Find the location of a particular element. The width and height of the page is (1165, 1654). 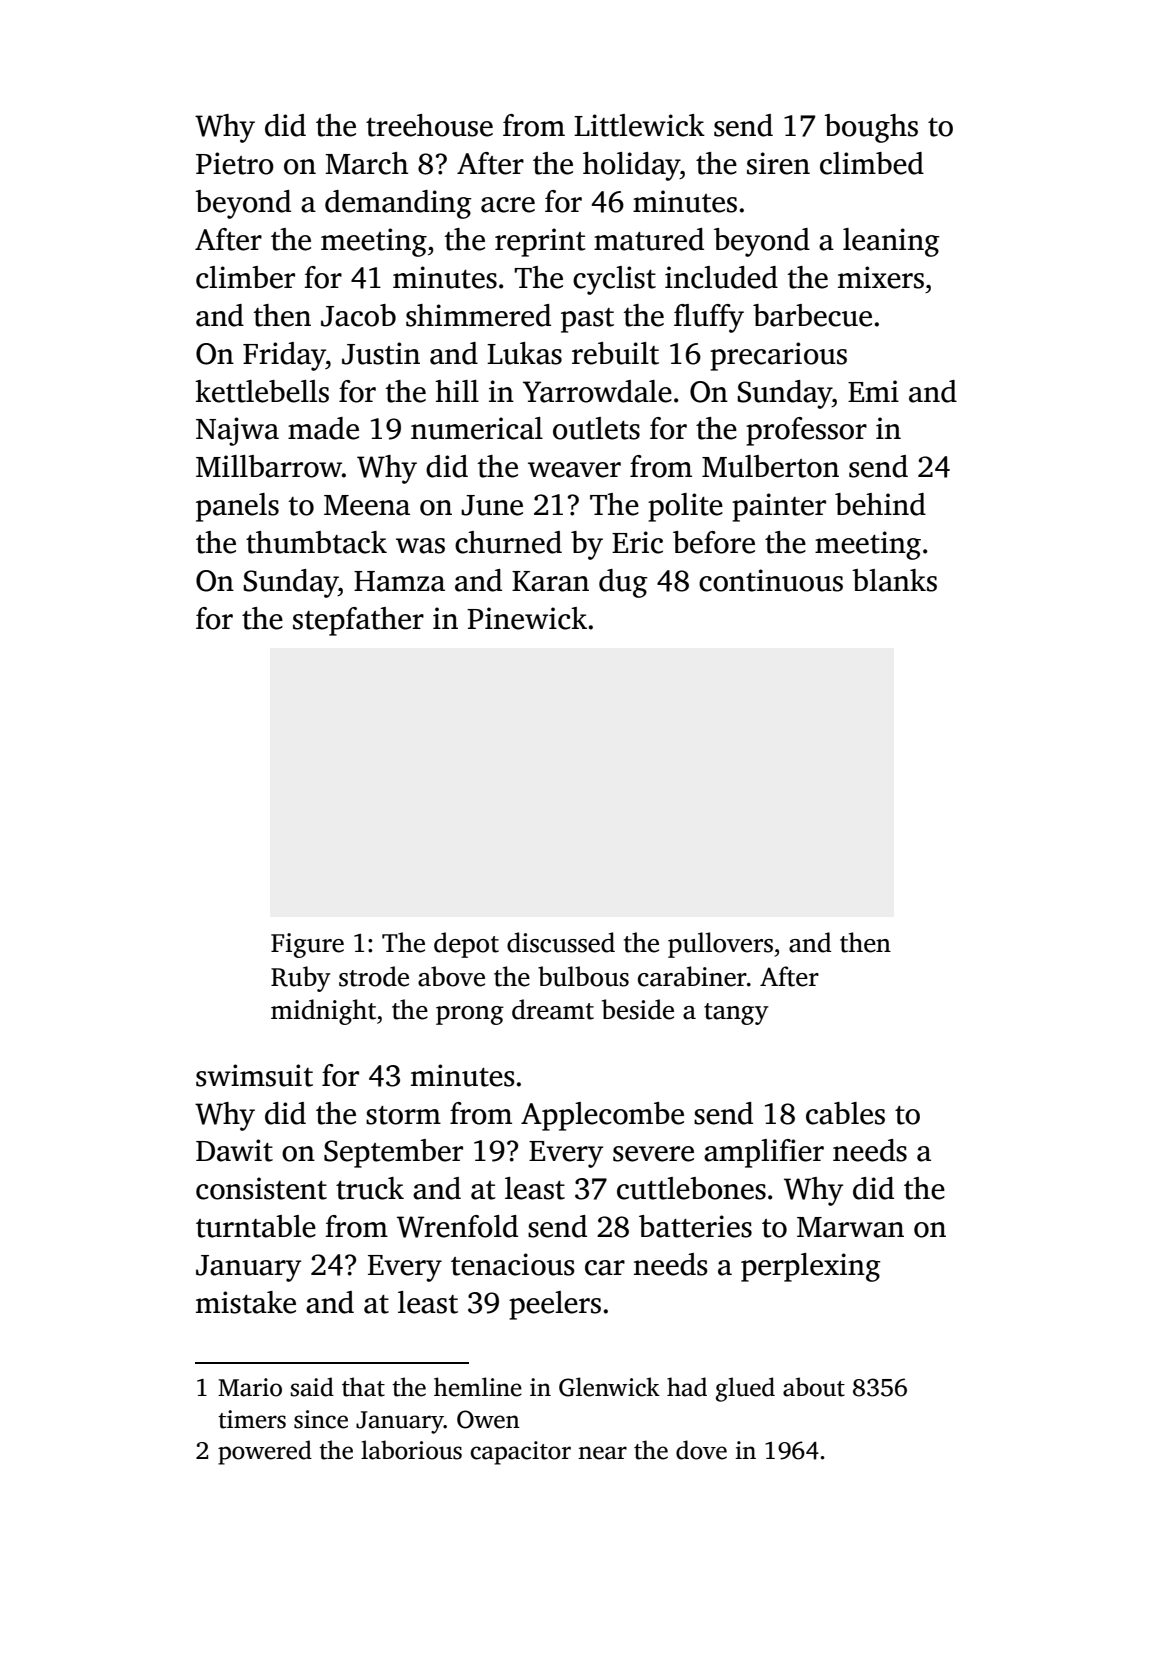

Figure is located at coordinates (307, 945).
